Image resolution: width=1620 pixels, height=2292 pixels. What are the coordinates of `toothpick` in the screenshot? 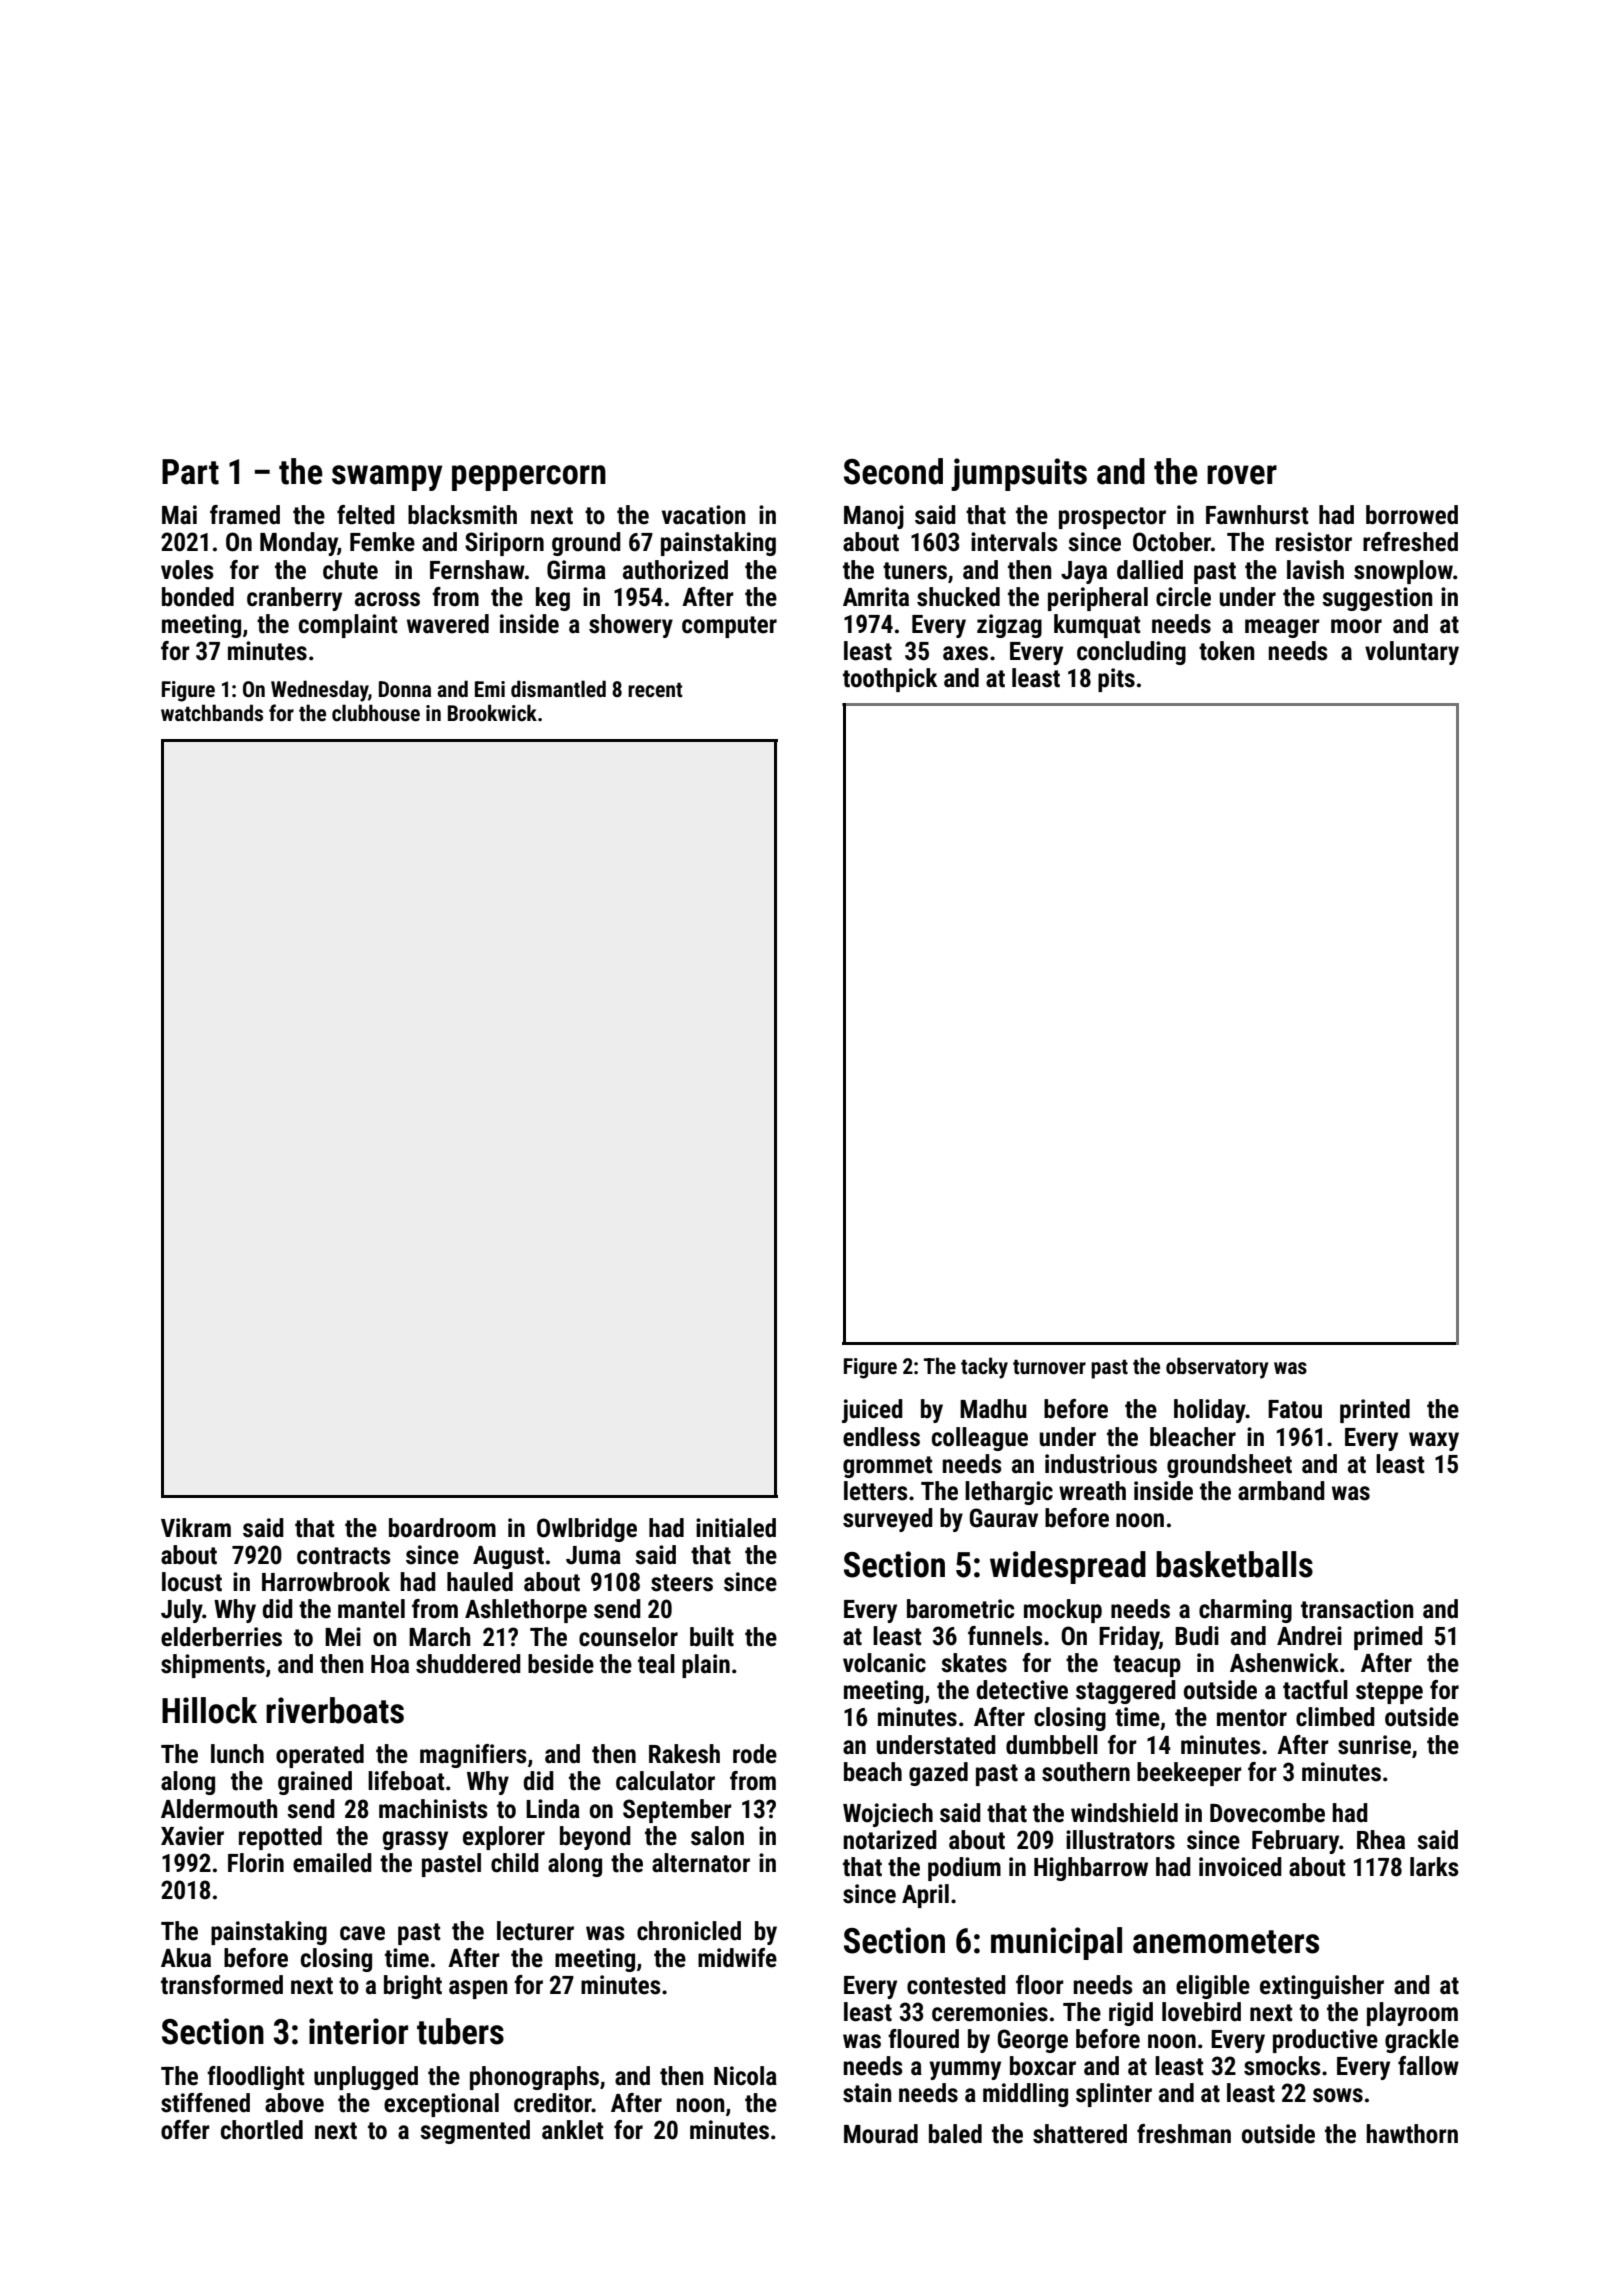 It's located at (890, 680).
